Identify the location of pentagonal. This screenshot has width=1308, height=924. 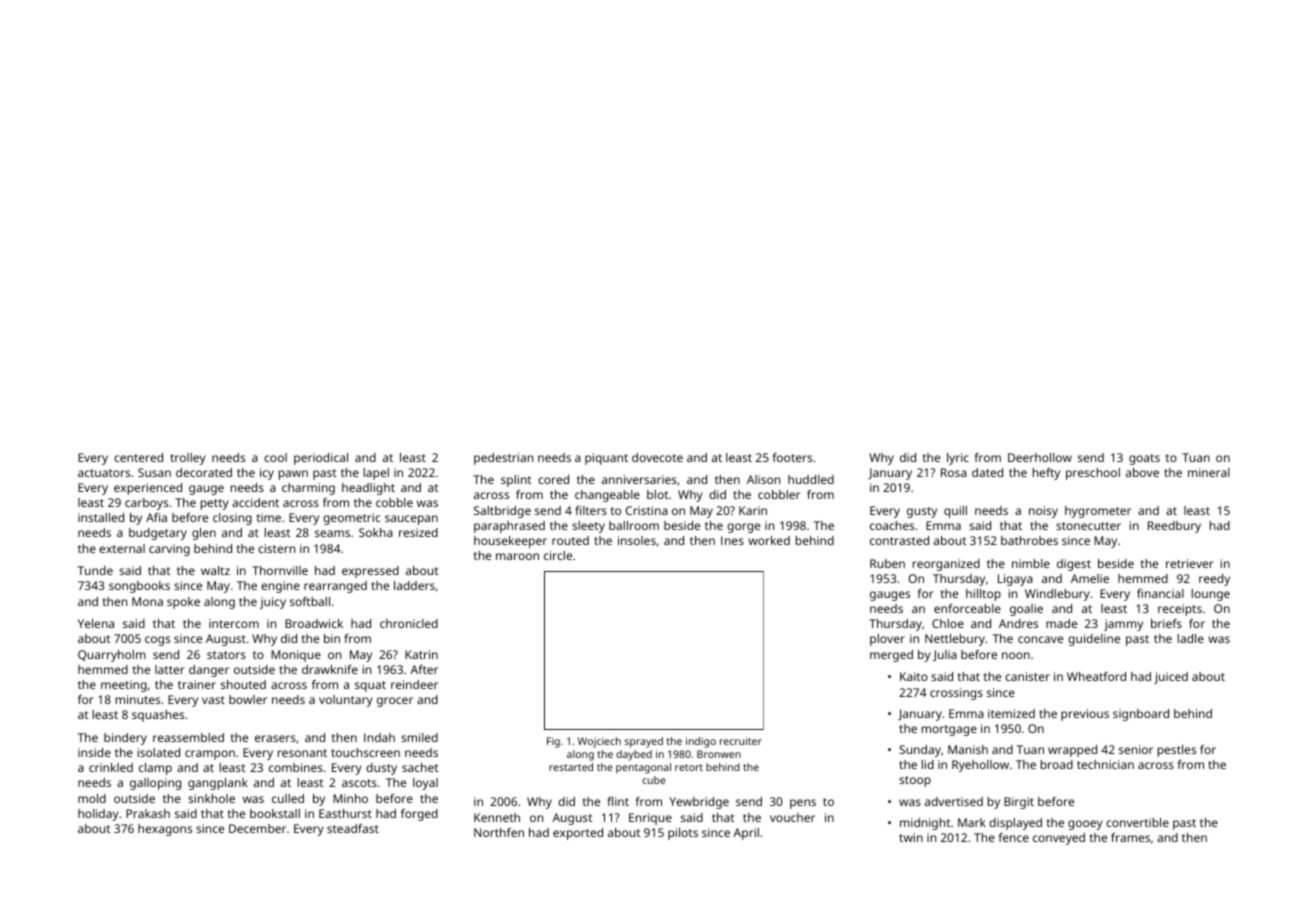
(643, 768).
